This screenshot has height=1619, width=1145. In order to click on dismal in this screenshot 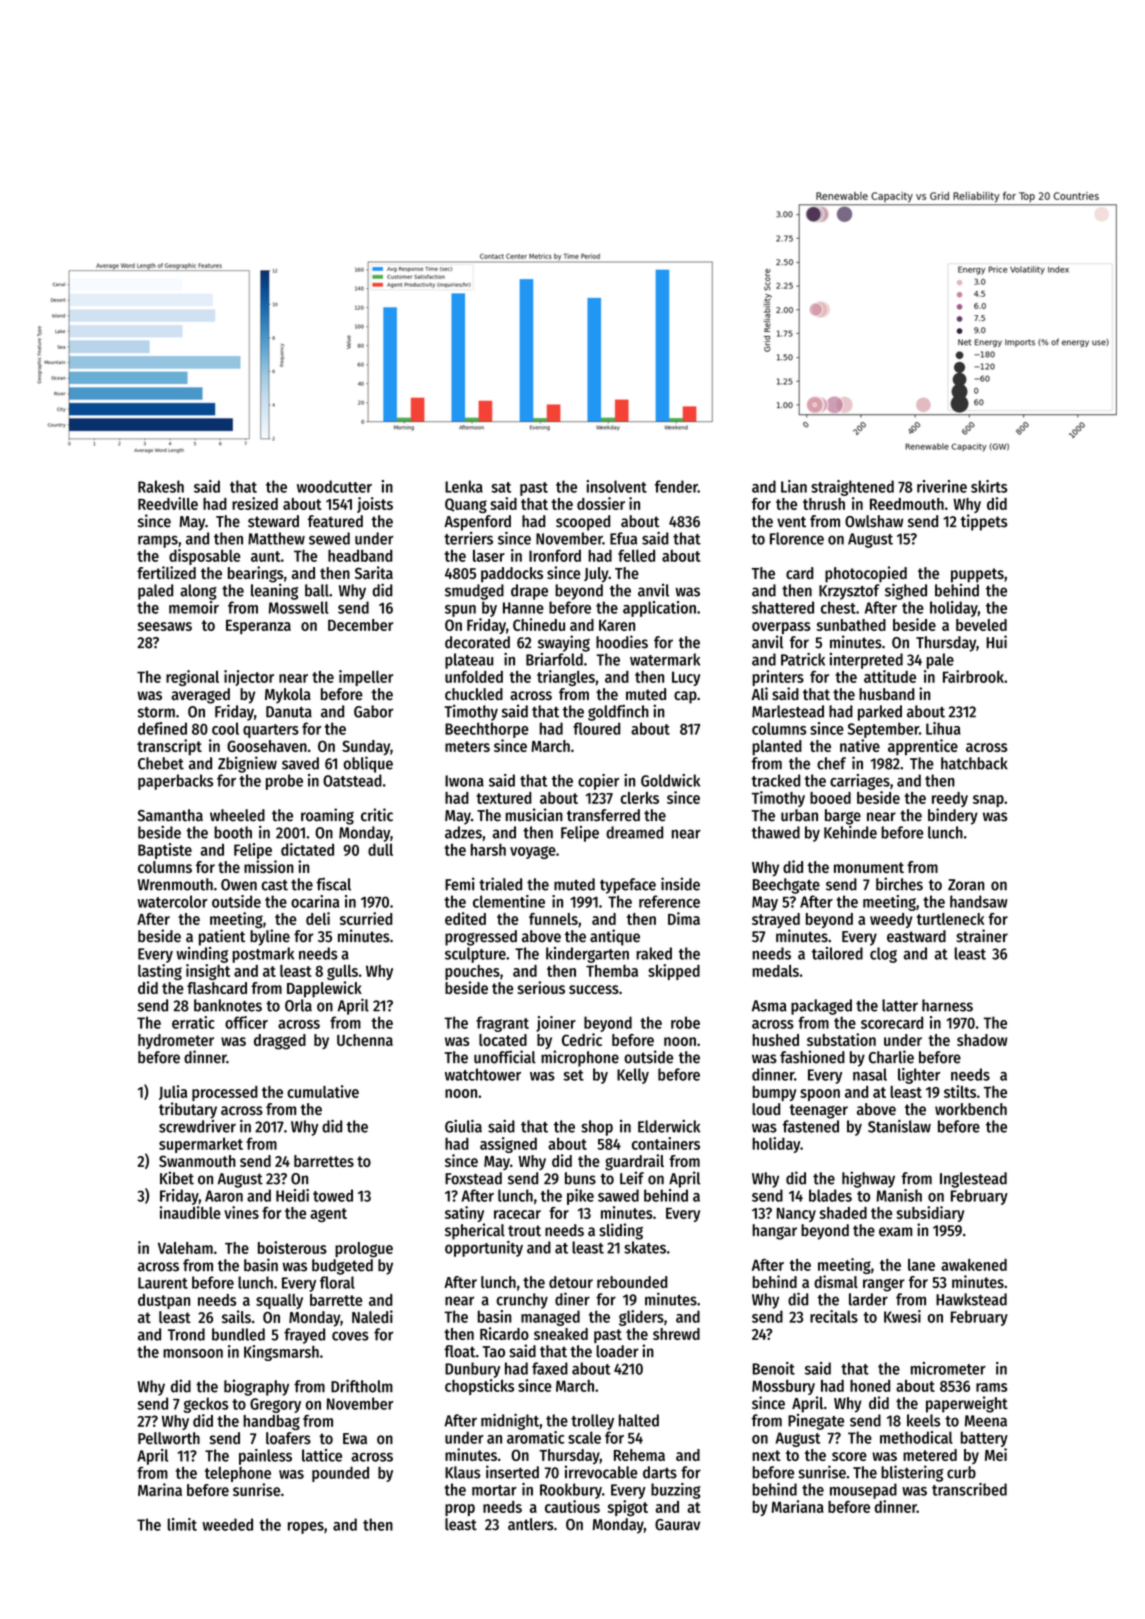, I will do `click(836, 1281)`.
